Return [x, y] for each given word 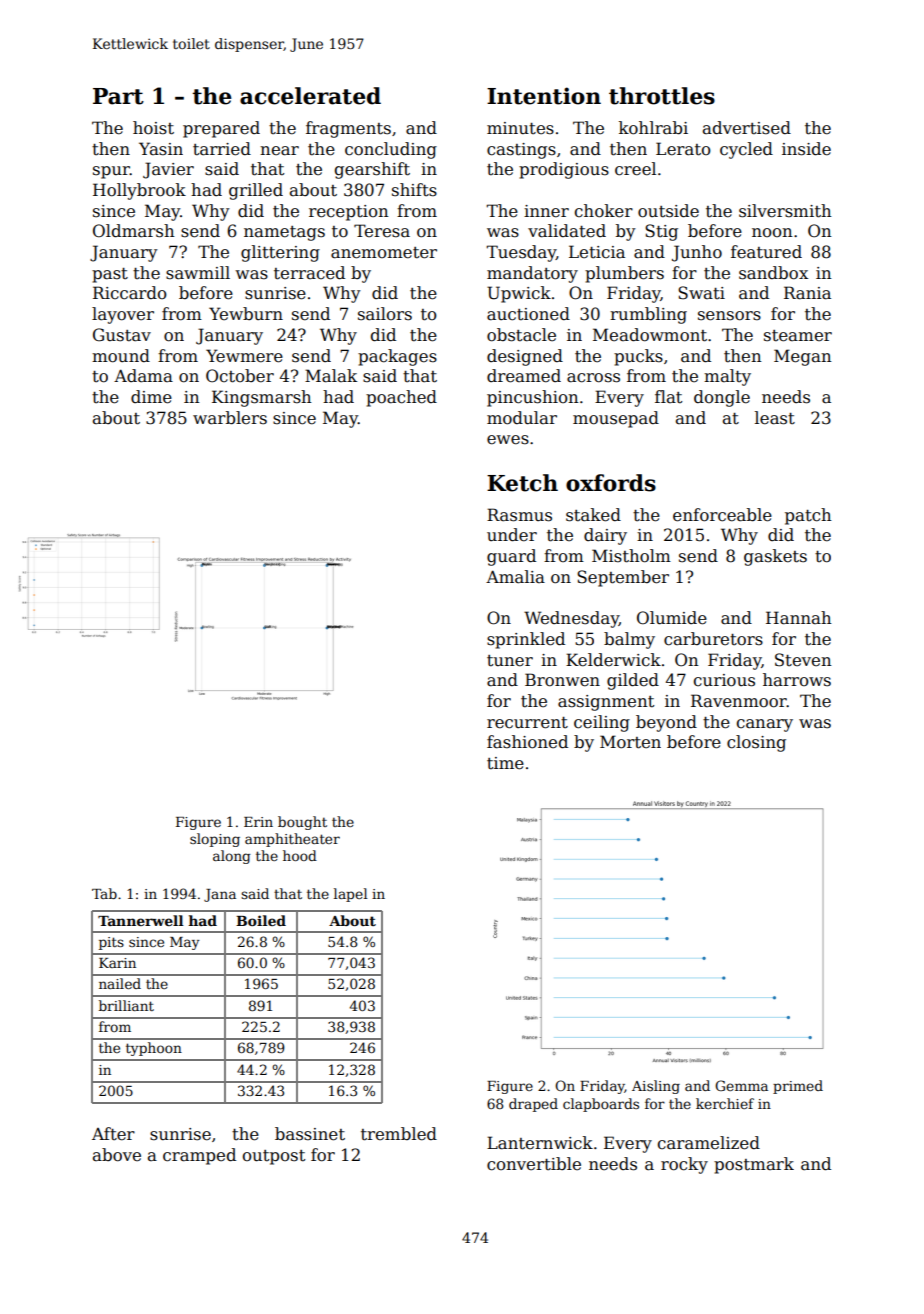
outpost [274, 1157]
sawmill [198, 273]
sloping [215, 840]
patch [808, 516]
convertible [534, 1164]
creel [635, 169]
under [512, 535]
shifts [414, 190]
